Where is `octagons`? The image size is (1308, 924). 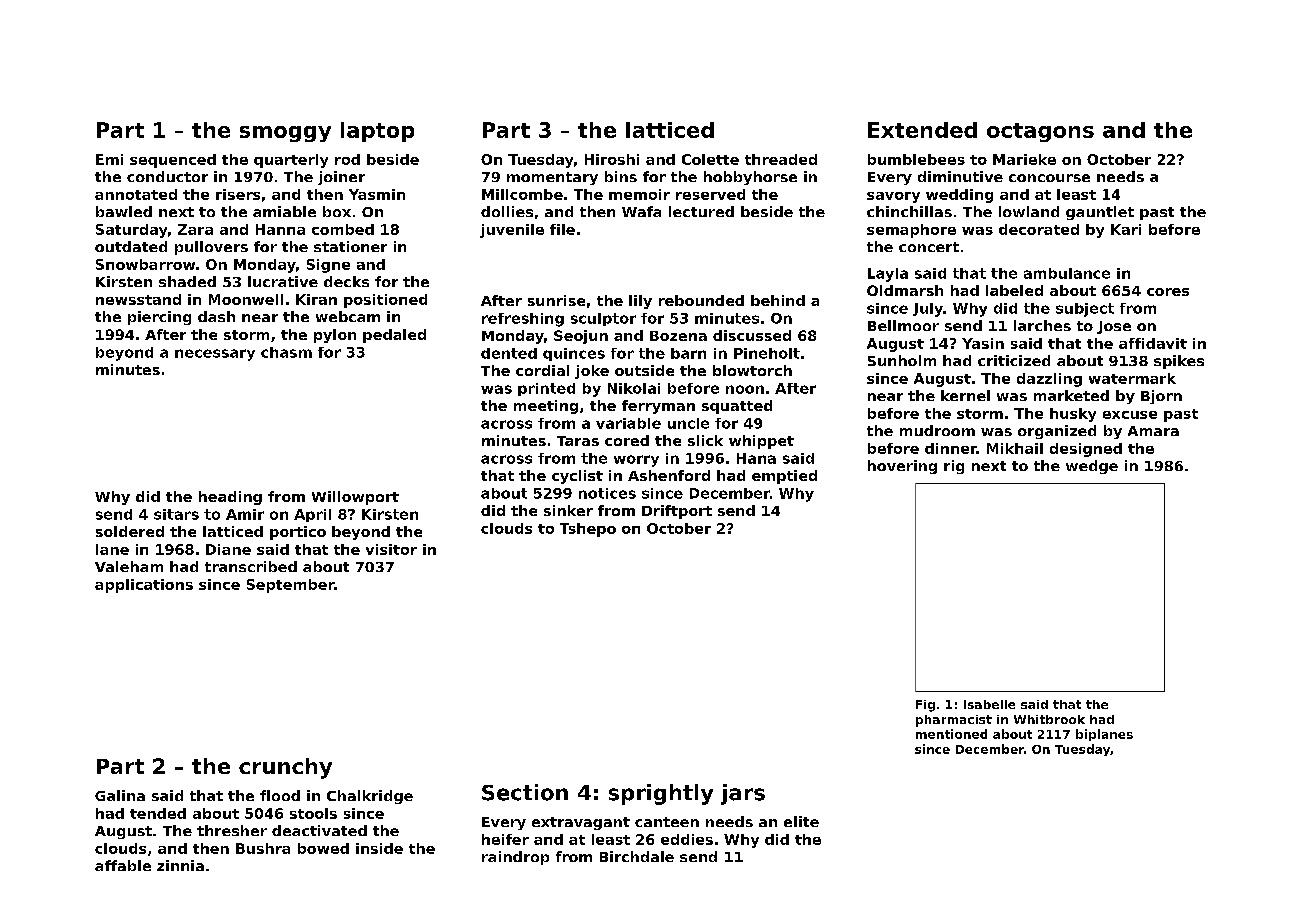
octagons is located at coordinates (1040, 132).
